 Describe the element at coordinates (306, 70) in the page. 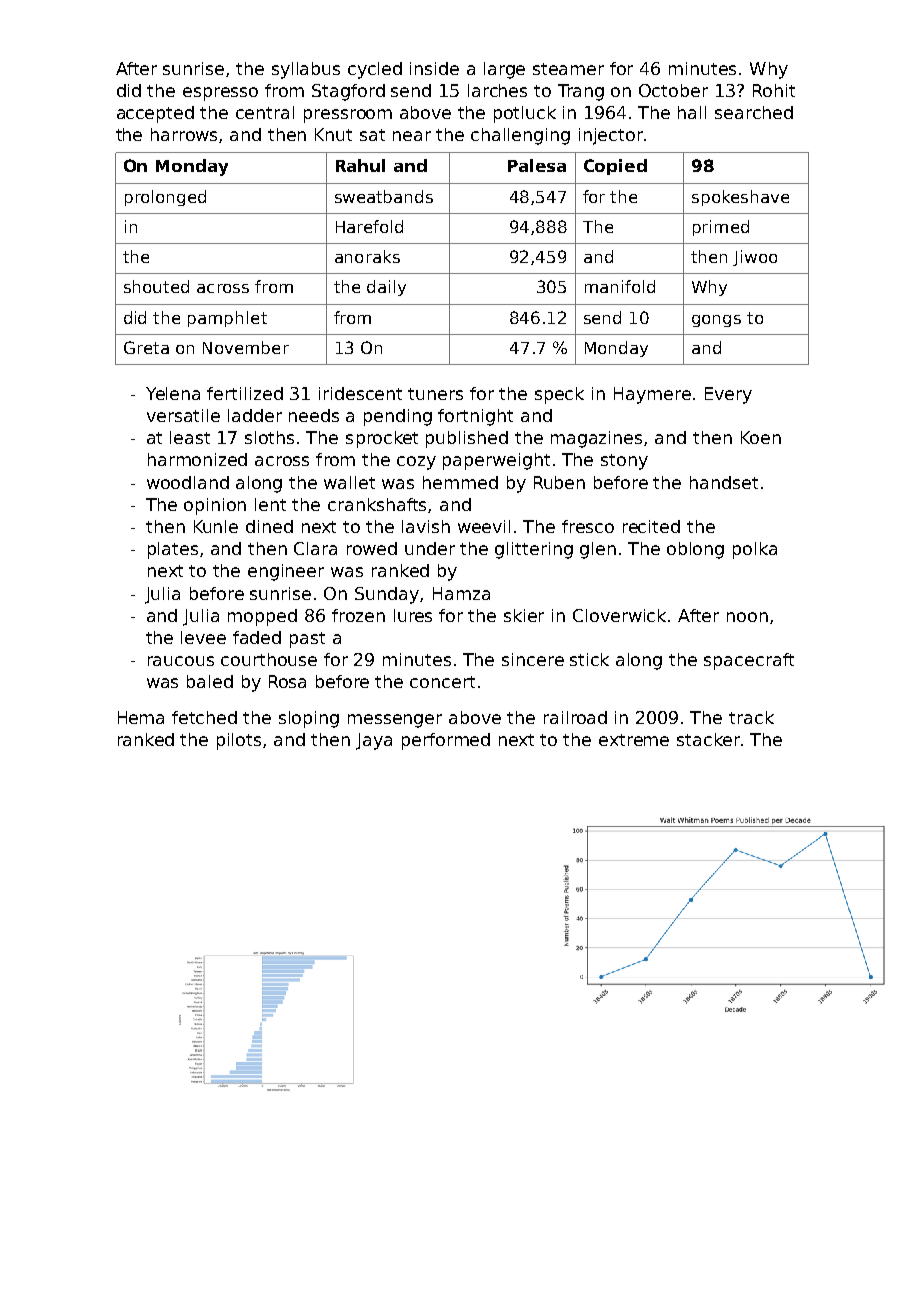

I see `syllabus` at that location.
